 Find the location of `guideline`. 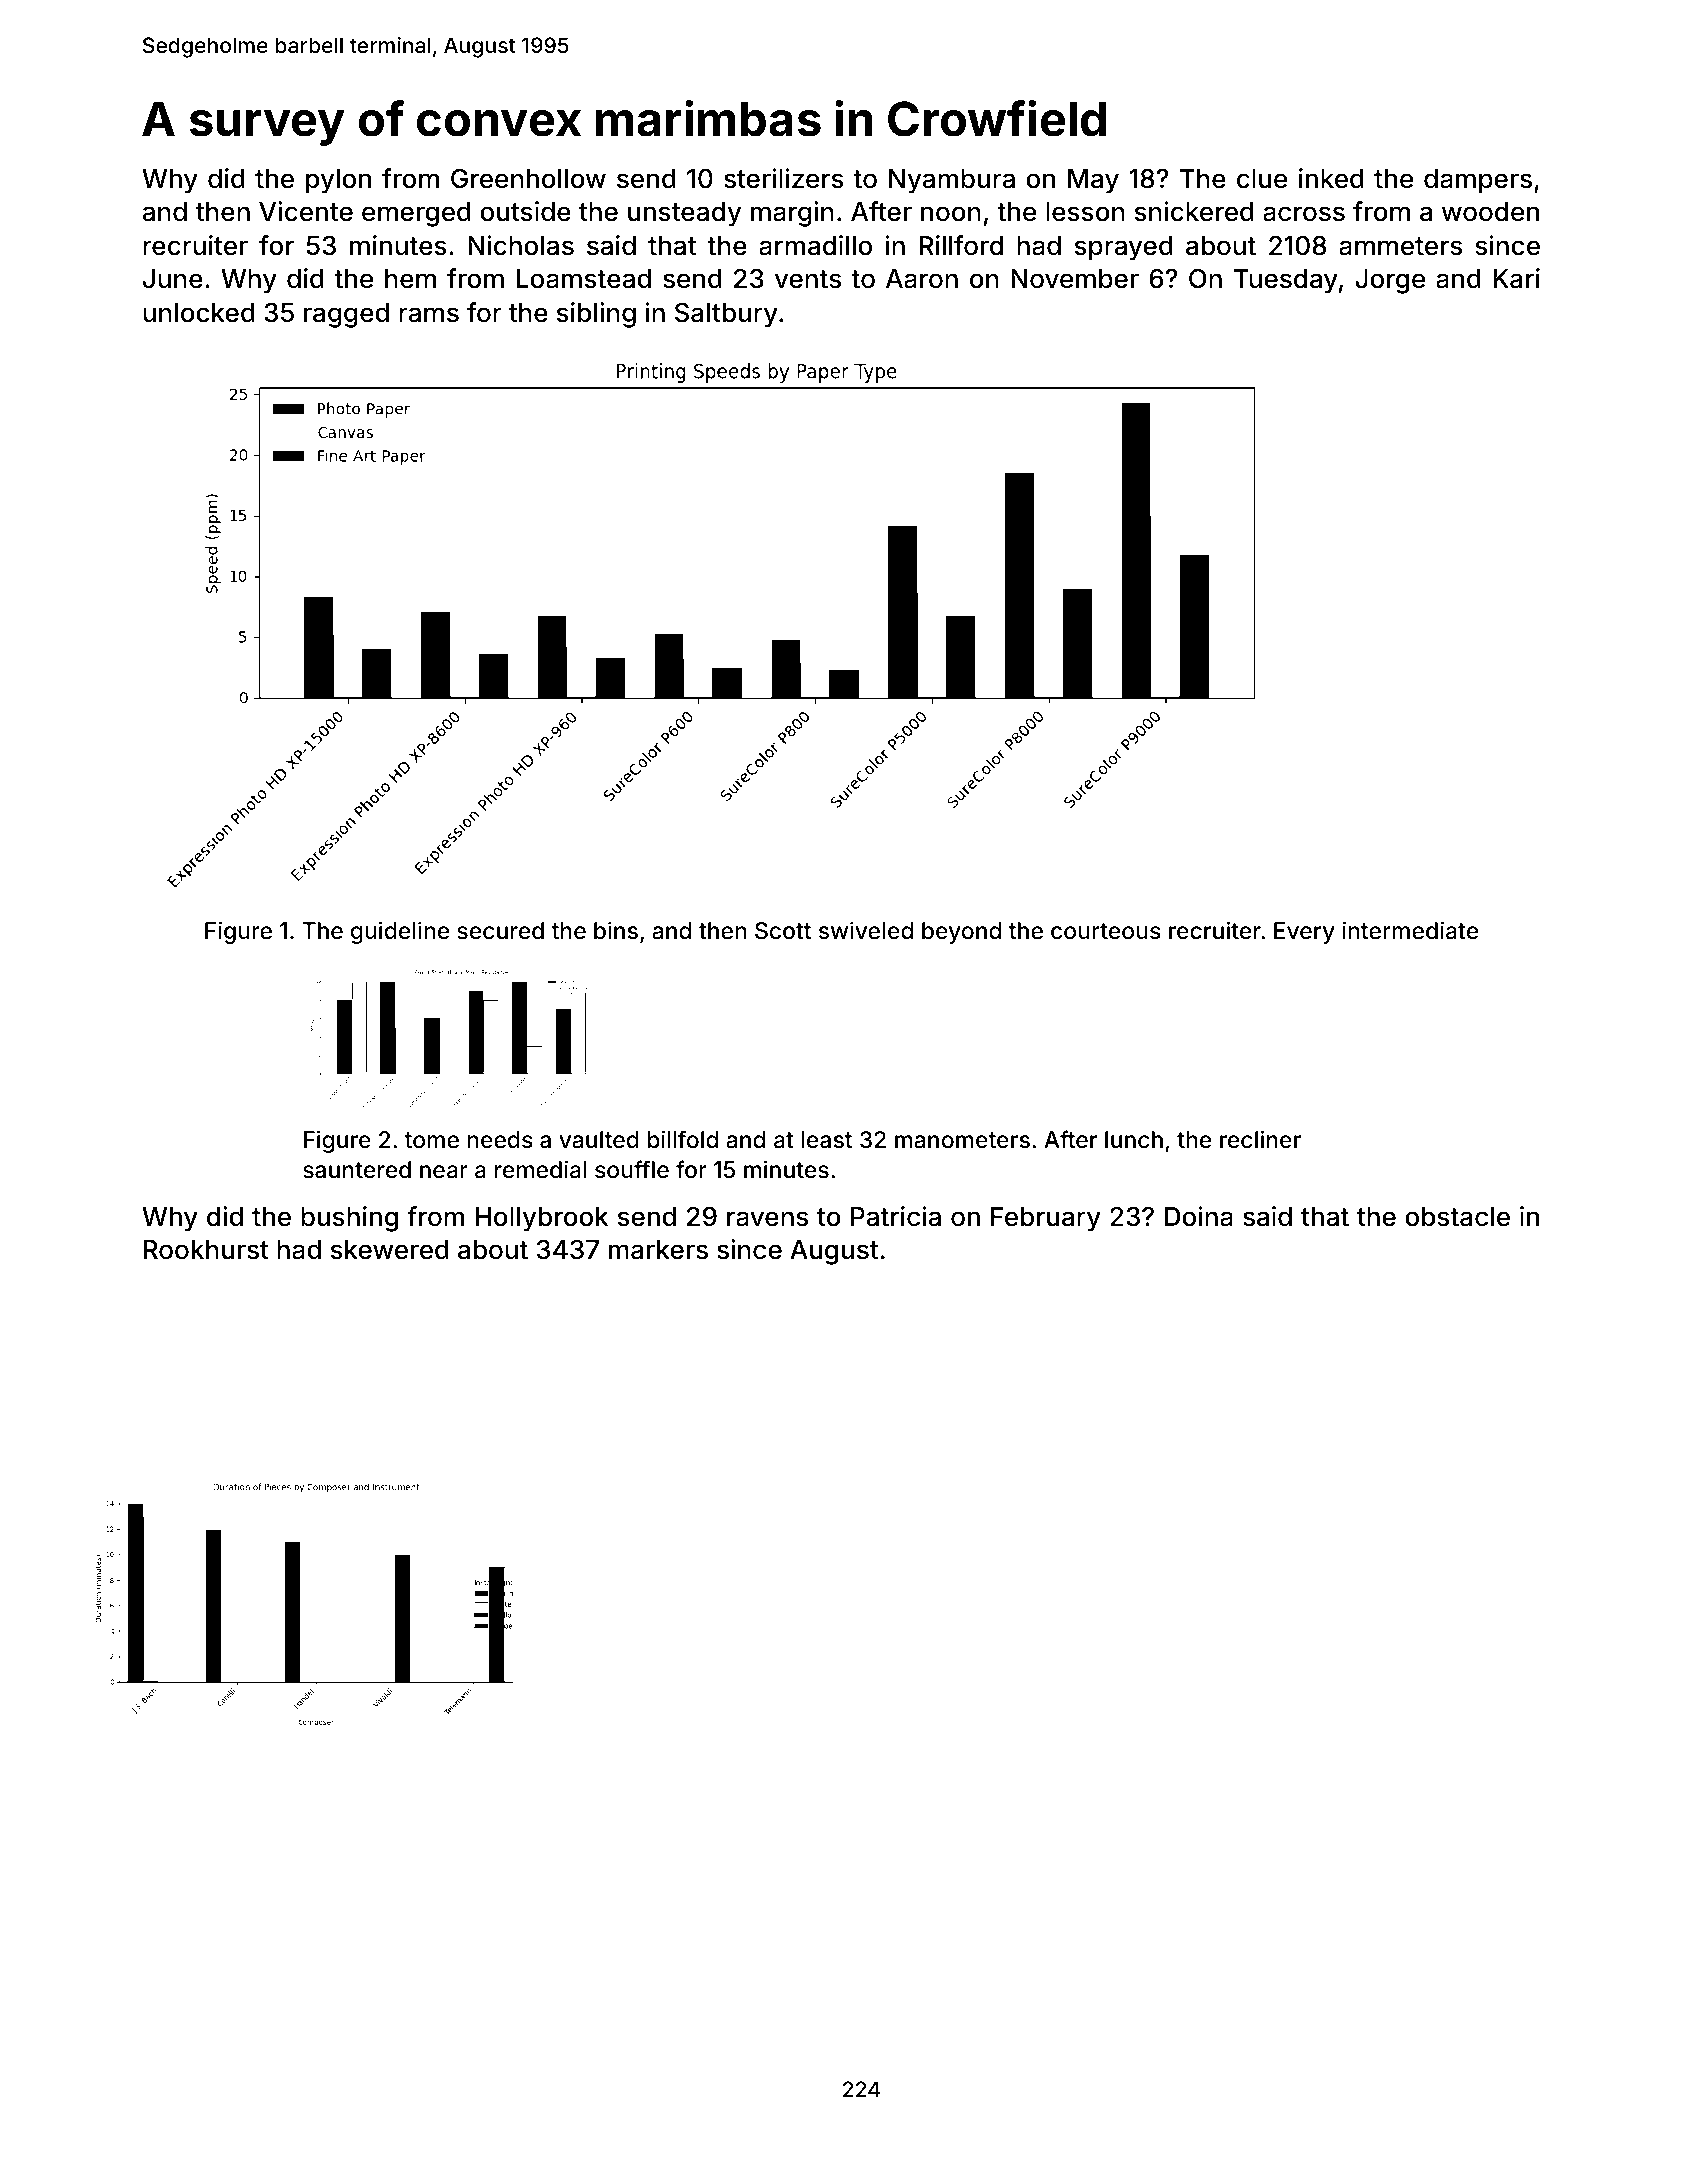

guideline is located at coordinates (400, 932).
